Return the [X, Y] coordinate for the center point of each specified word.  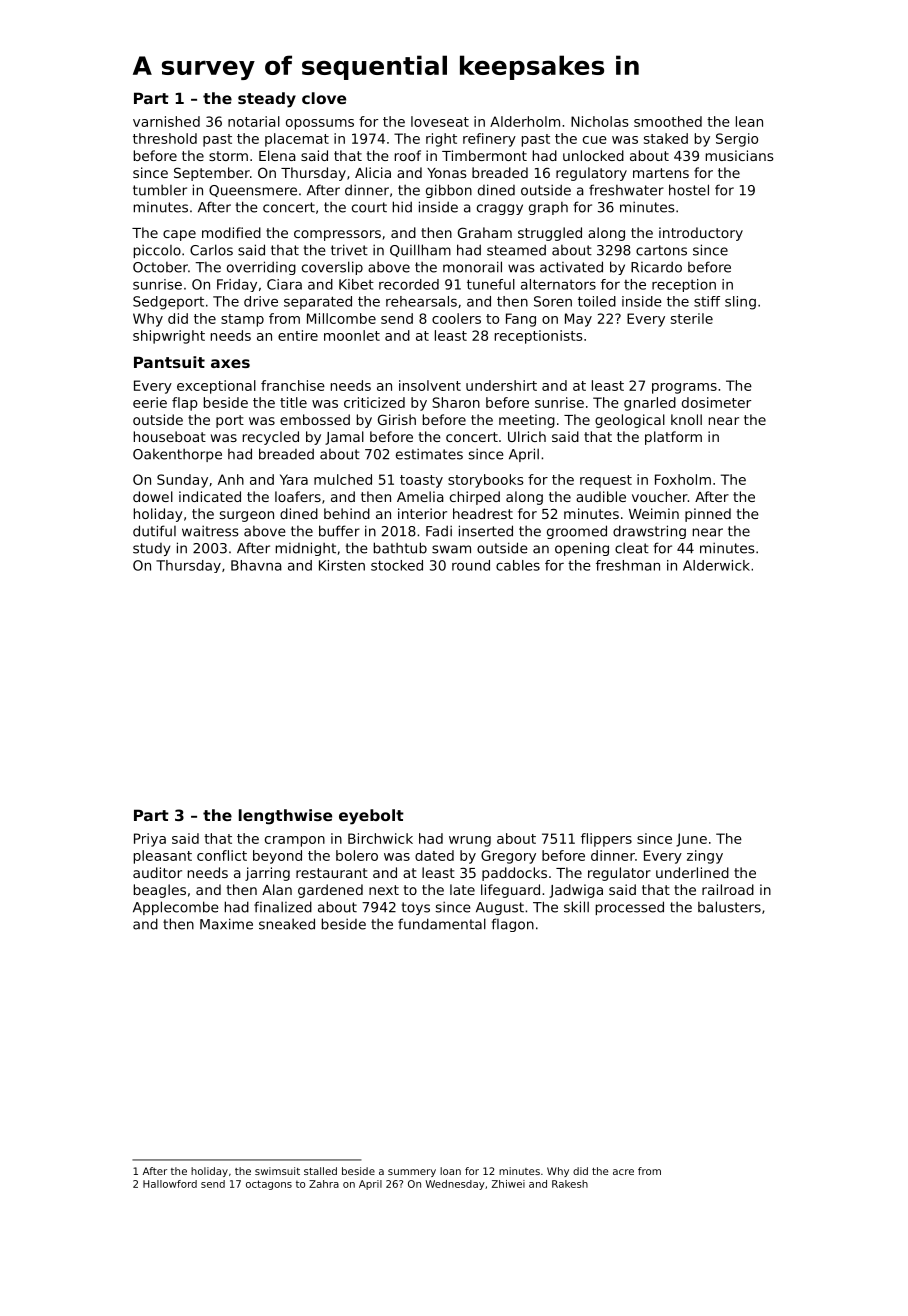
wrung [470, 841]
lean [749, 121]
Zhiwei [508, 1184]
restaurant [332, 873]
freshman [628, 565]
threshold [165, 138]
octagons [269, 1185]
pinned [708, 515]
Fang [521, 320]
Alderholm [525, 121]
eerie [150, 402]
